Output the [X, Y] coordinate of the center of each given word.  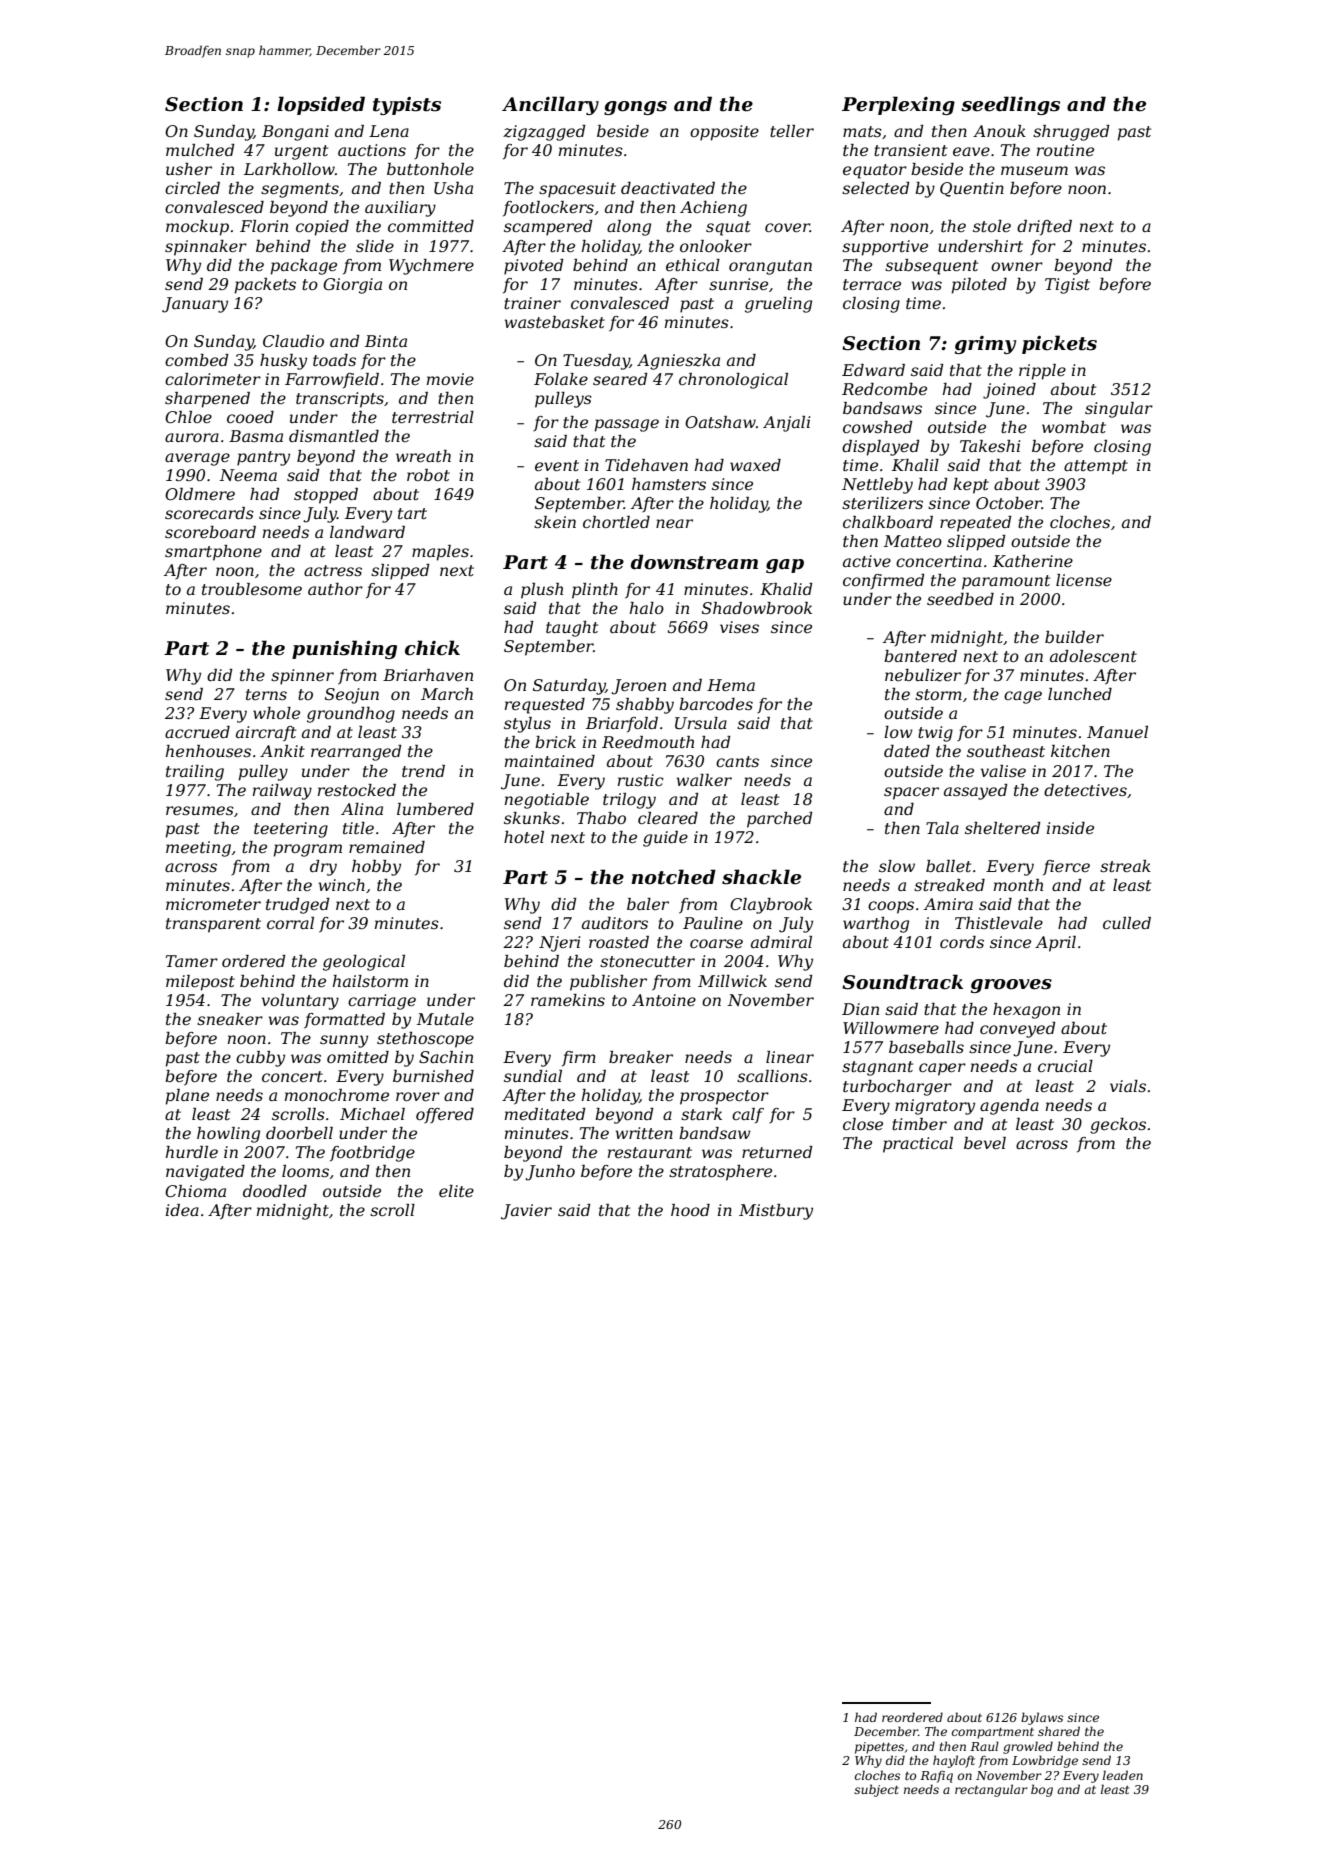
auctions [372, 150]
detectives [1085, 790]
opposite [724, 133]
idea [182, 1210]
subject [876, 1790]
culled [1127, 923]
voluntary [300, 1002]
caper [942, 1069]
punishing [344, 649]
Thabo [601, 818]
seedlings [1010, 105]
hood [690, 1210]
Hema [731, 685]
